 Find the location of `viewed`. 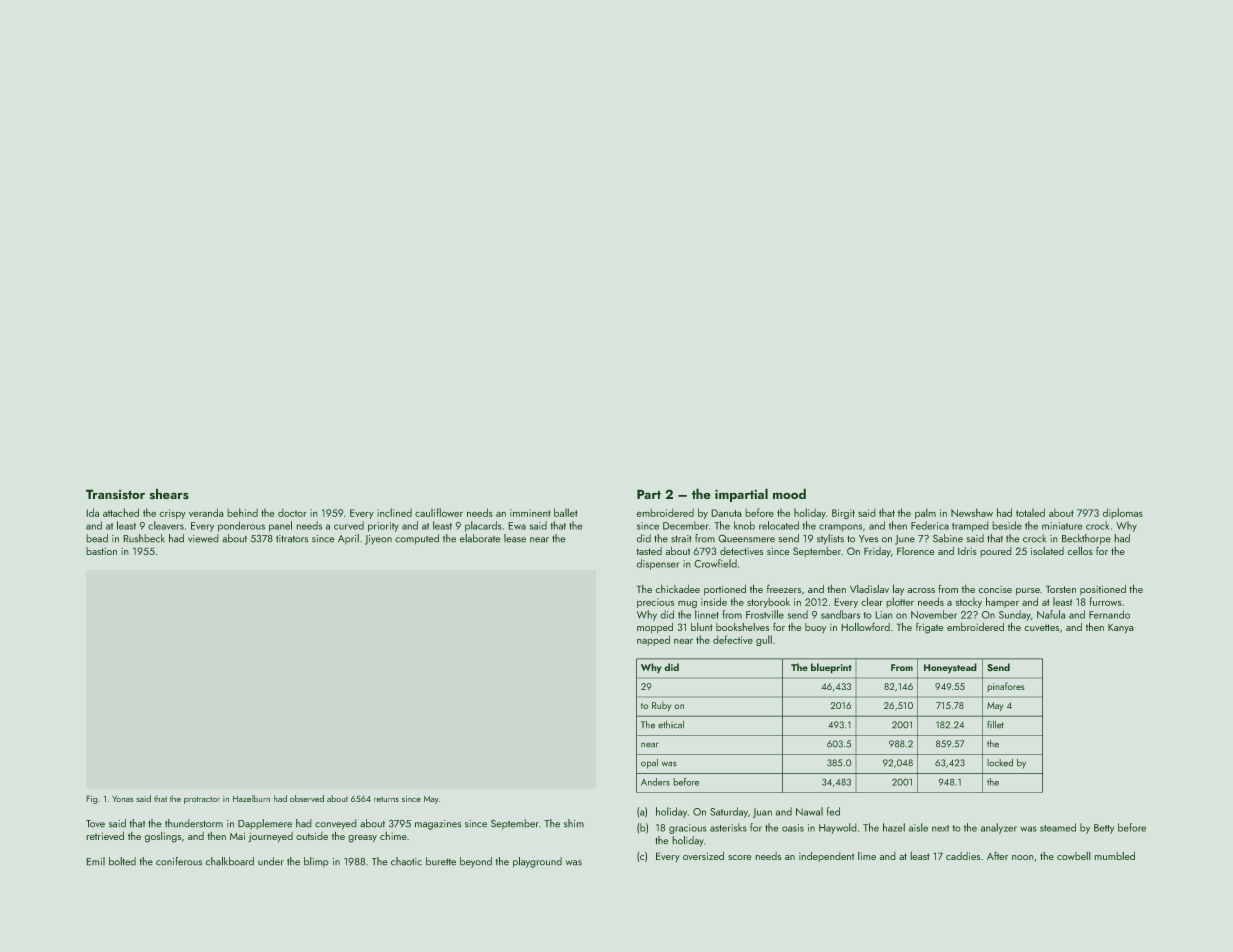

viewed is located at coordinates (203, 538).
